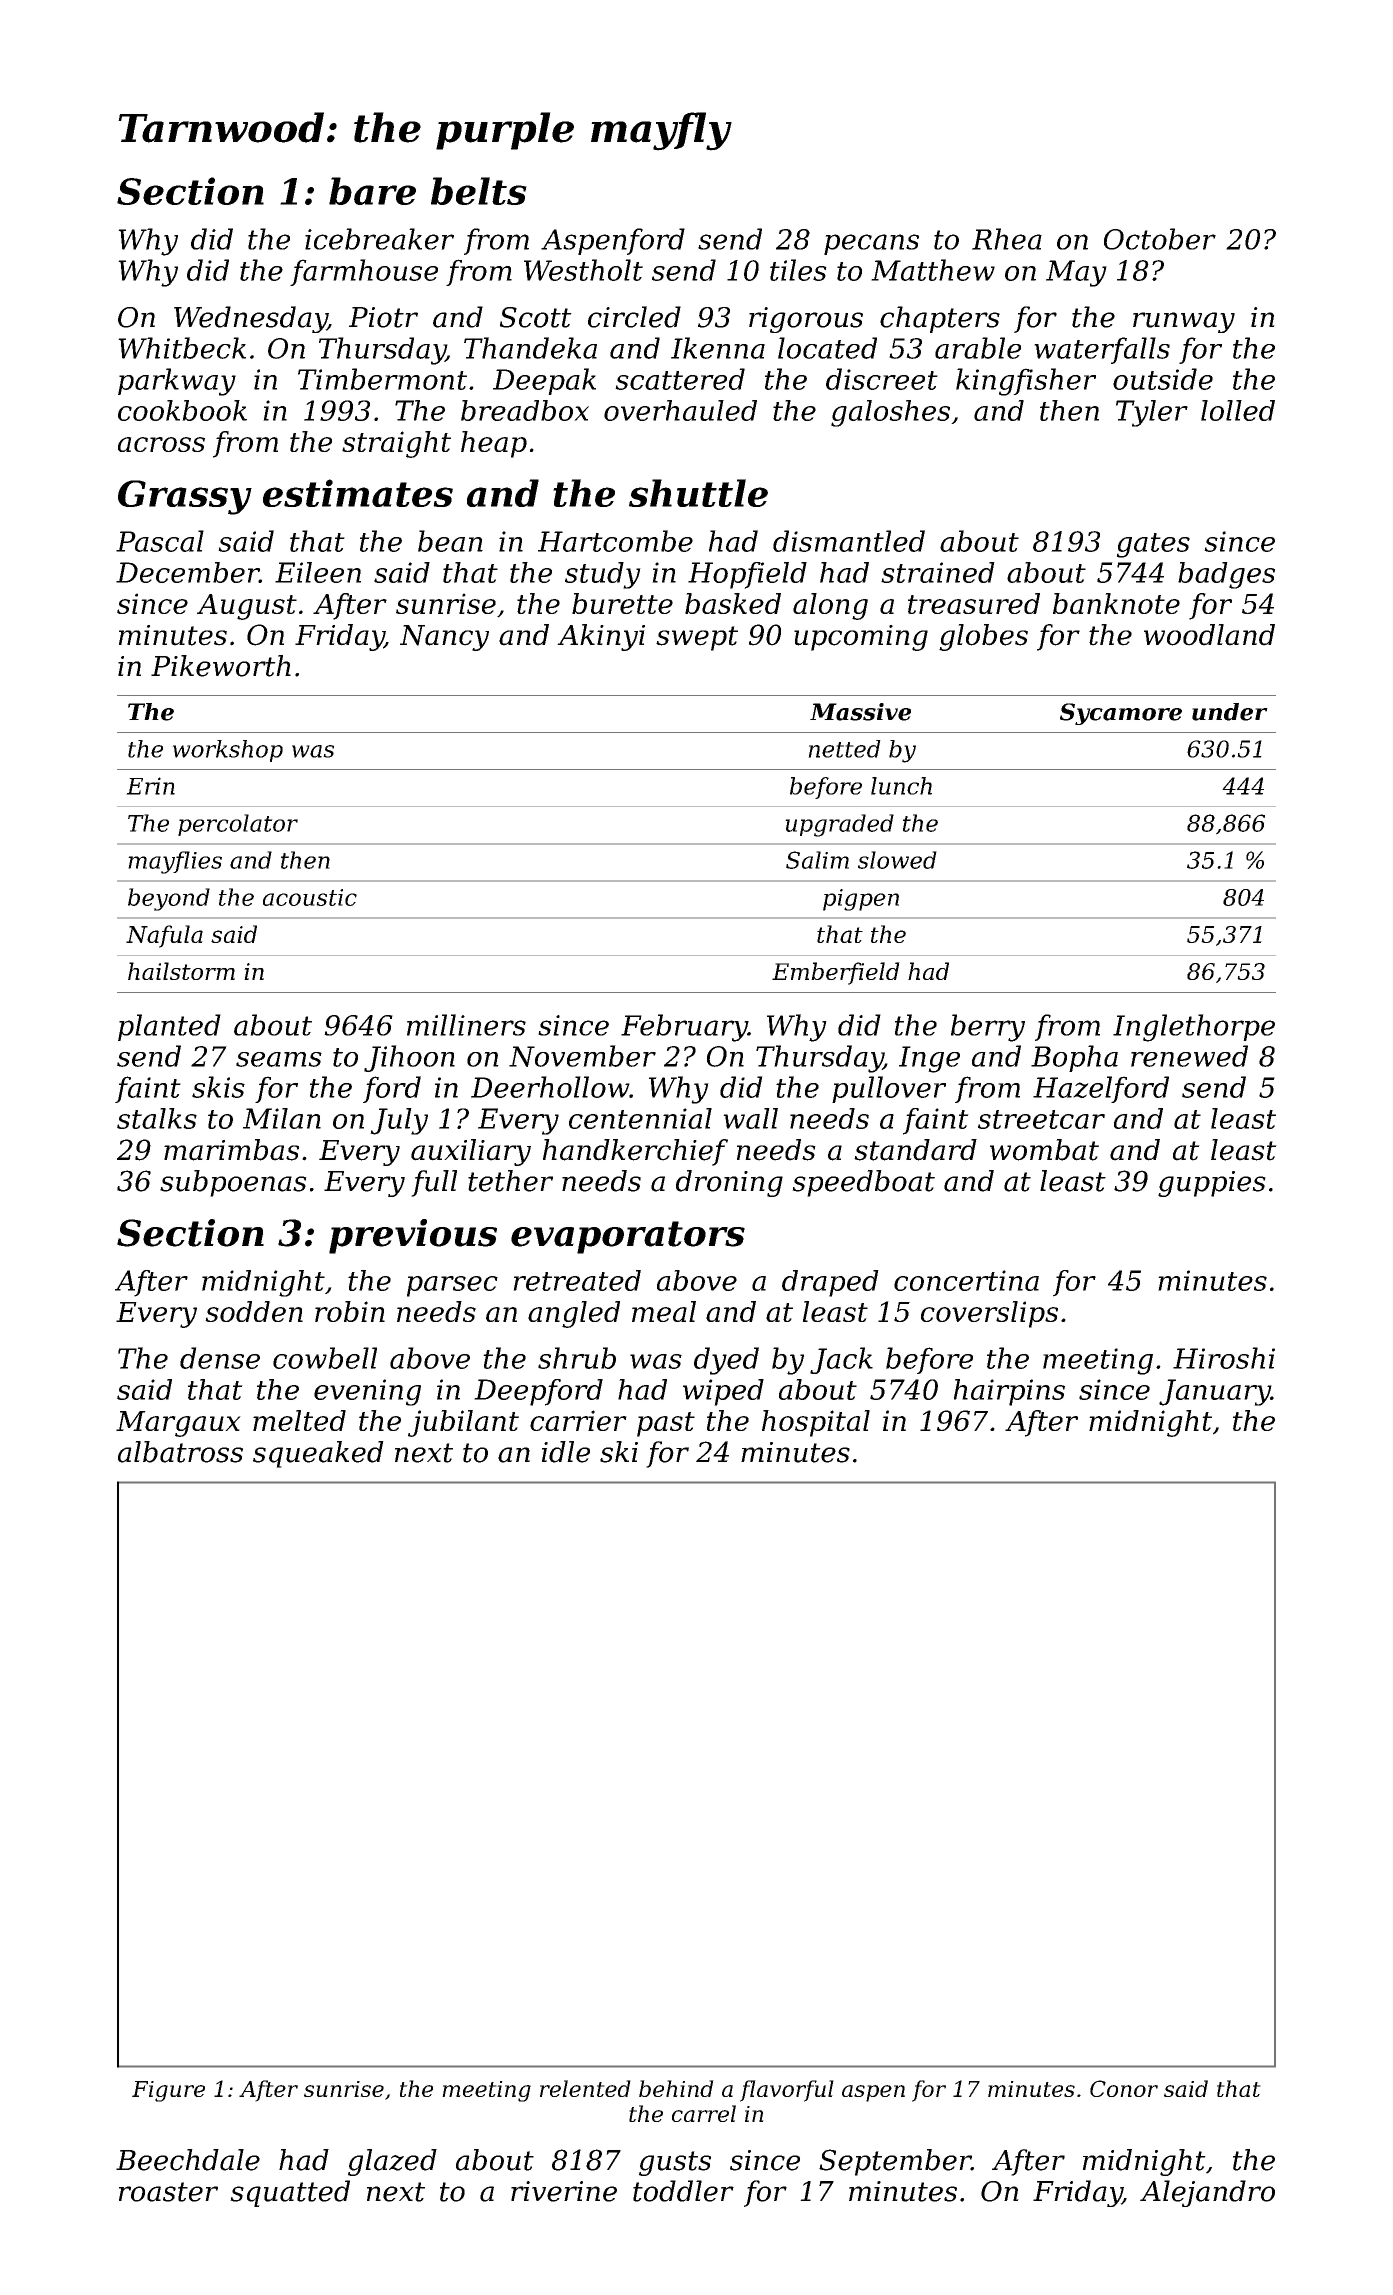  What do you see at coordinates (1160, 239) in the document?
I see `October` at bounding box center [1160, 239].
